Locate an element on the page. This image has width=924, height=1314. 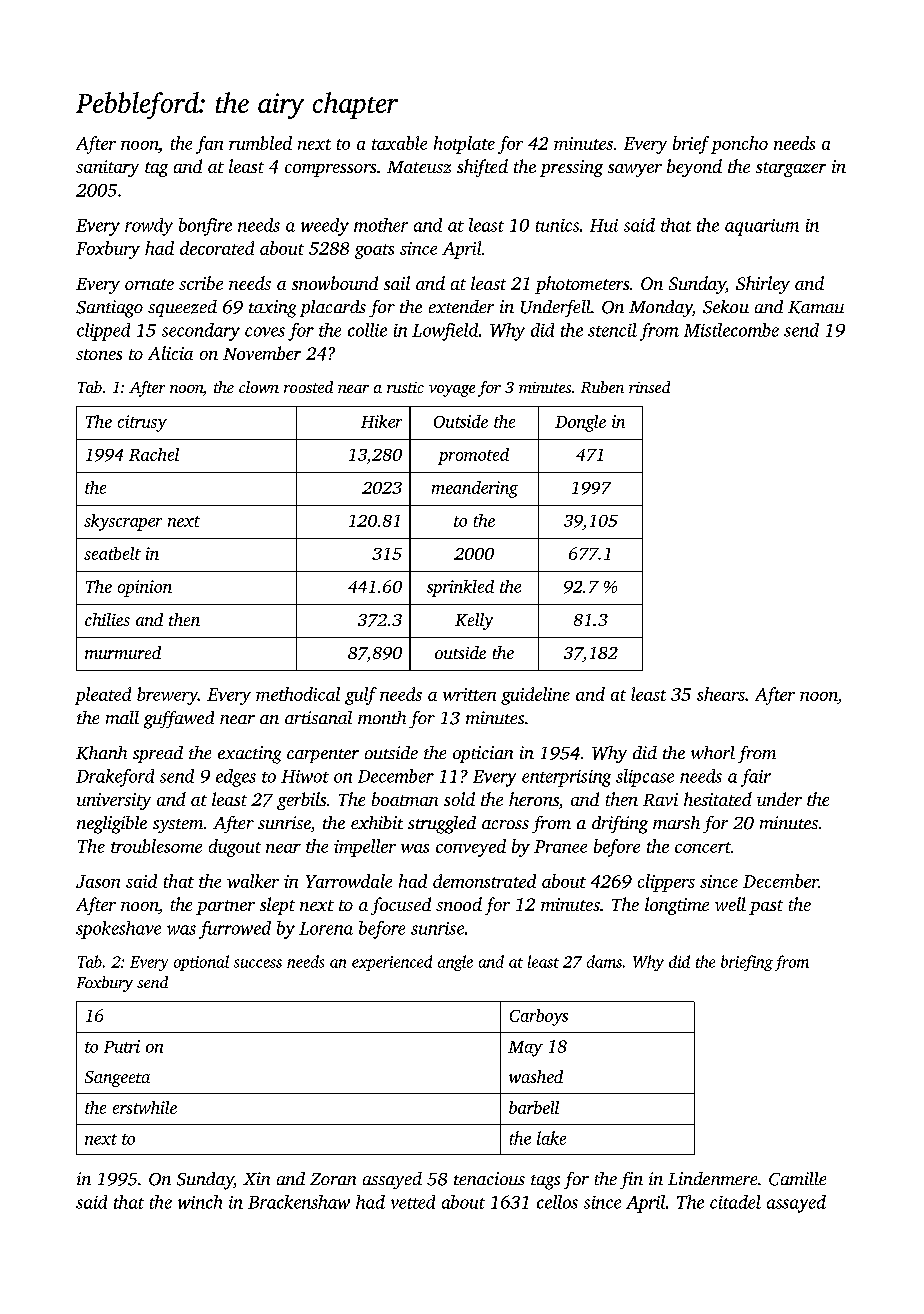
winch is located at coordinates (200, 1202).
